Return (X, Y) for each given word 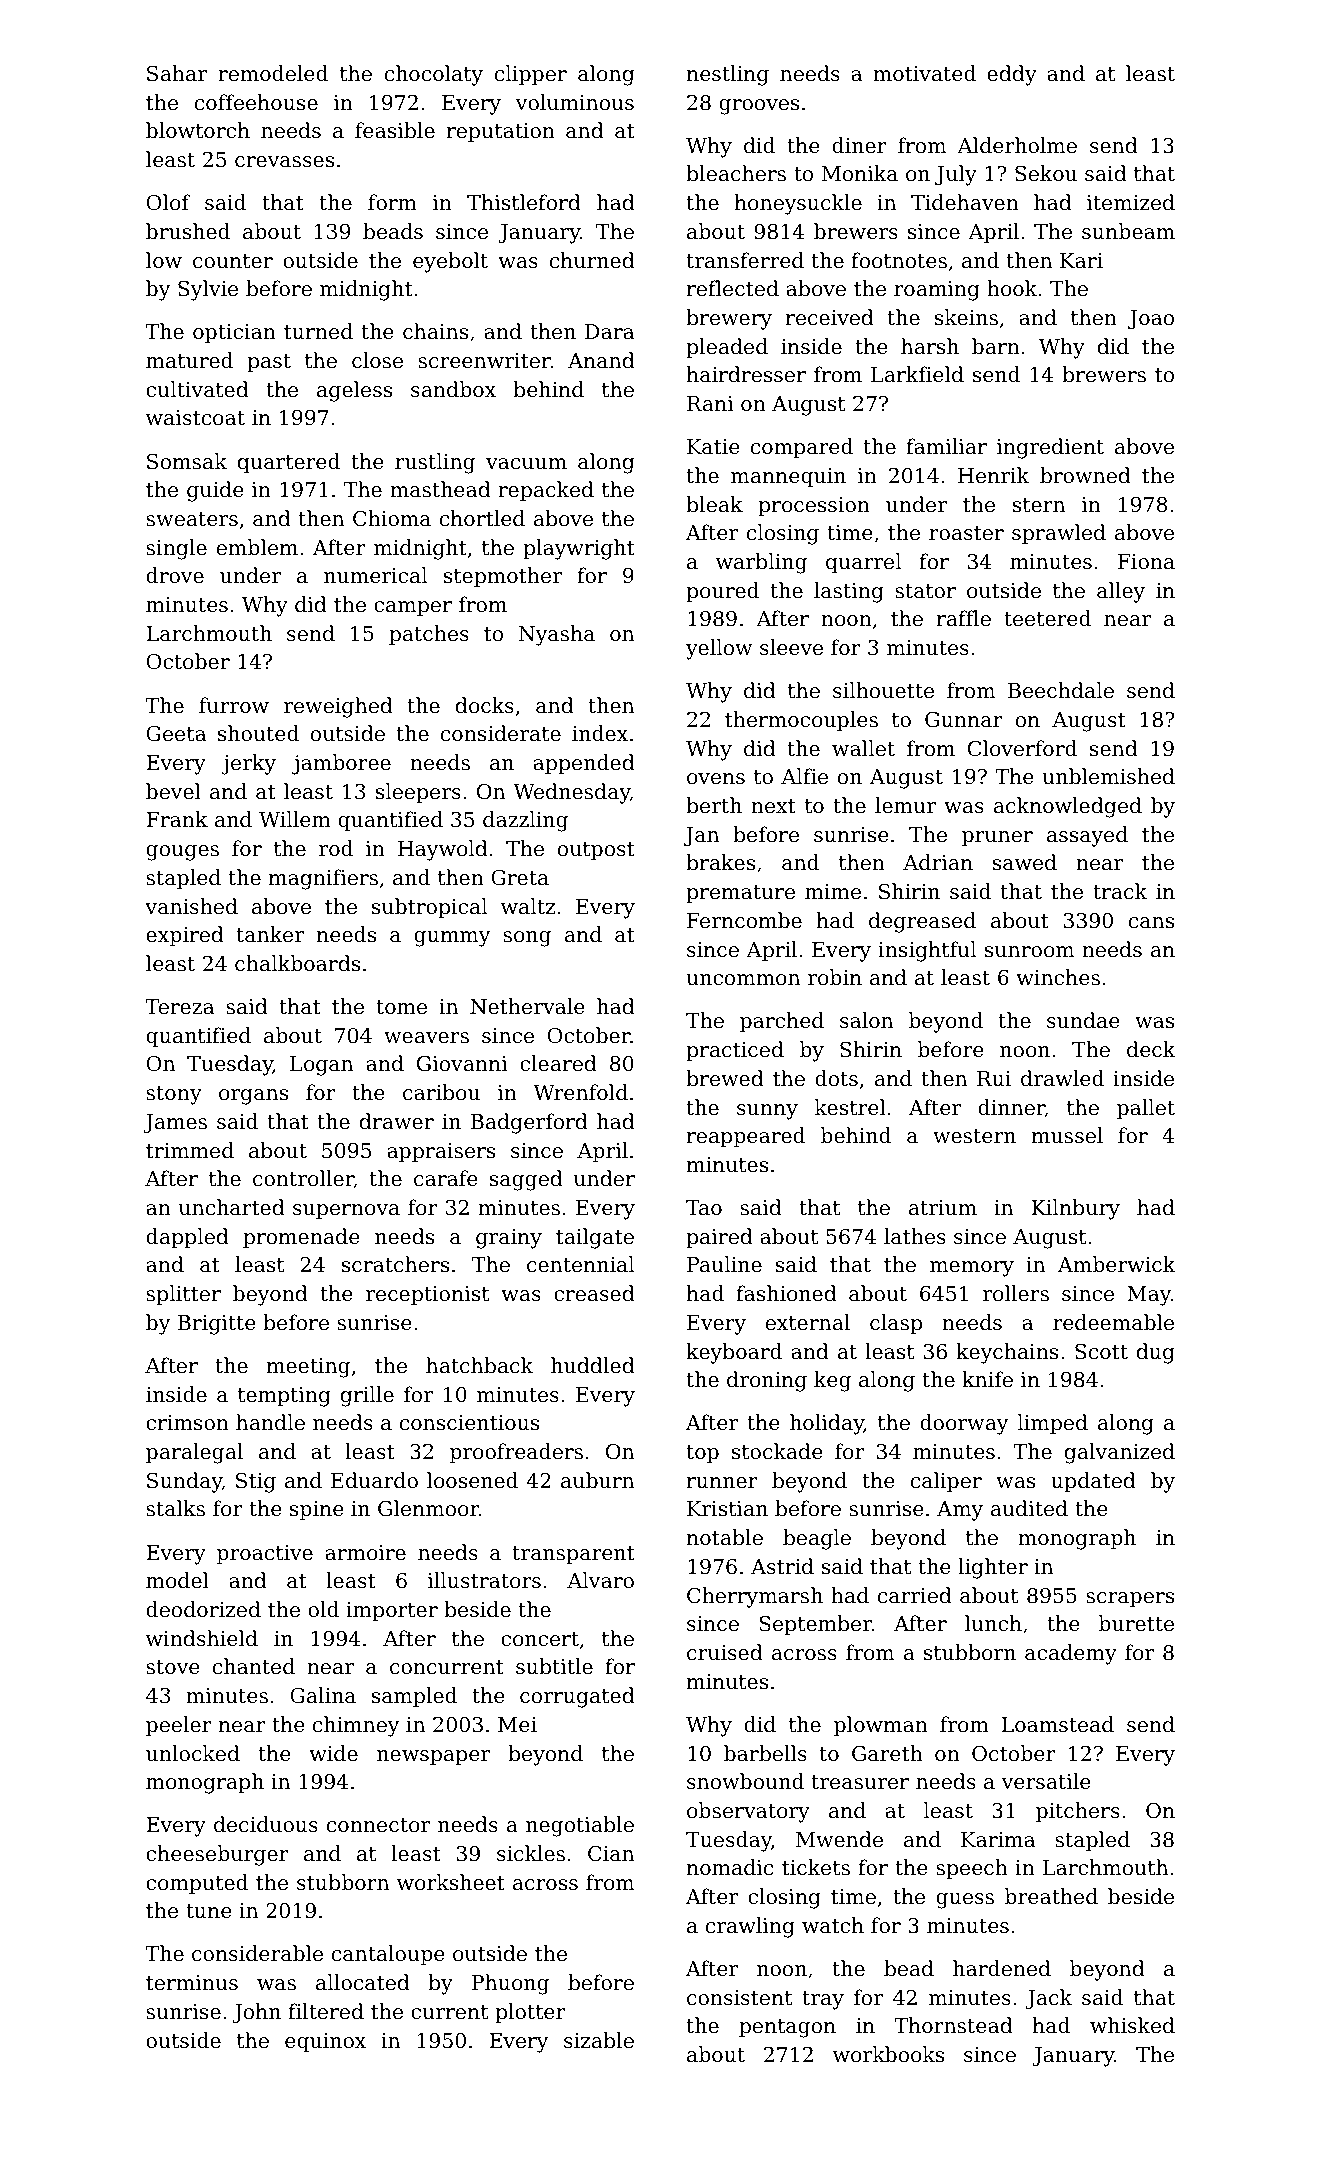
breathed (1051, 1896)
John (257, 2013)
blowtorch (198, 130)
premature (740, 894)
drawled (1062, 1078)
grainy (509, 1239)
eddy (1012, 75)
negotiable (580, 1826)
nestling (728, 75)
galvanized (1120, 1453)
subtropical (429, 908)
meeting (308, 1368)
